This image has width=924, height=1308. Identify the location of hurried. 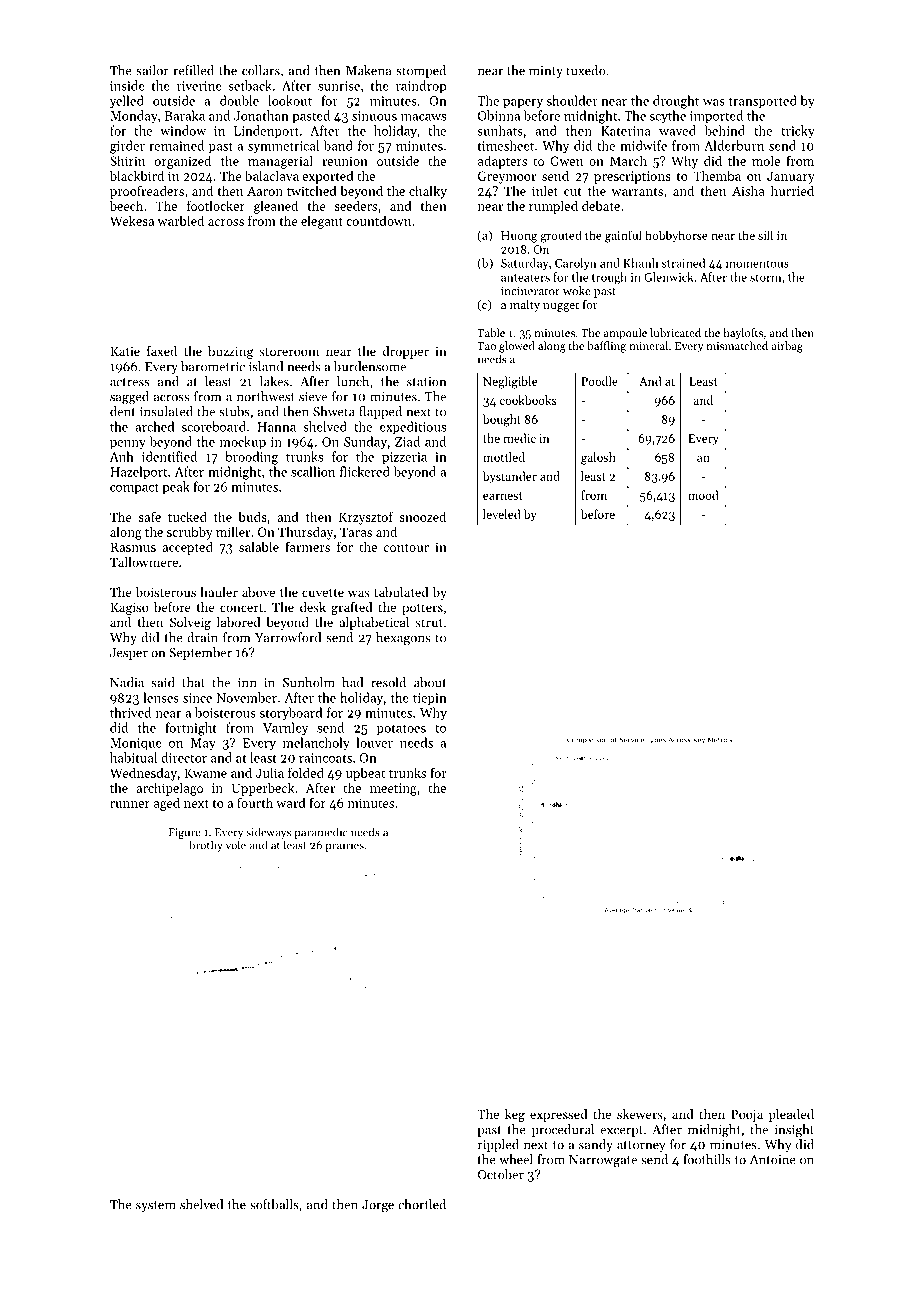
(792, 190).
